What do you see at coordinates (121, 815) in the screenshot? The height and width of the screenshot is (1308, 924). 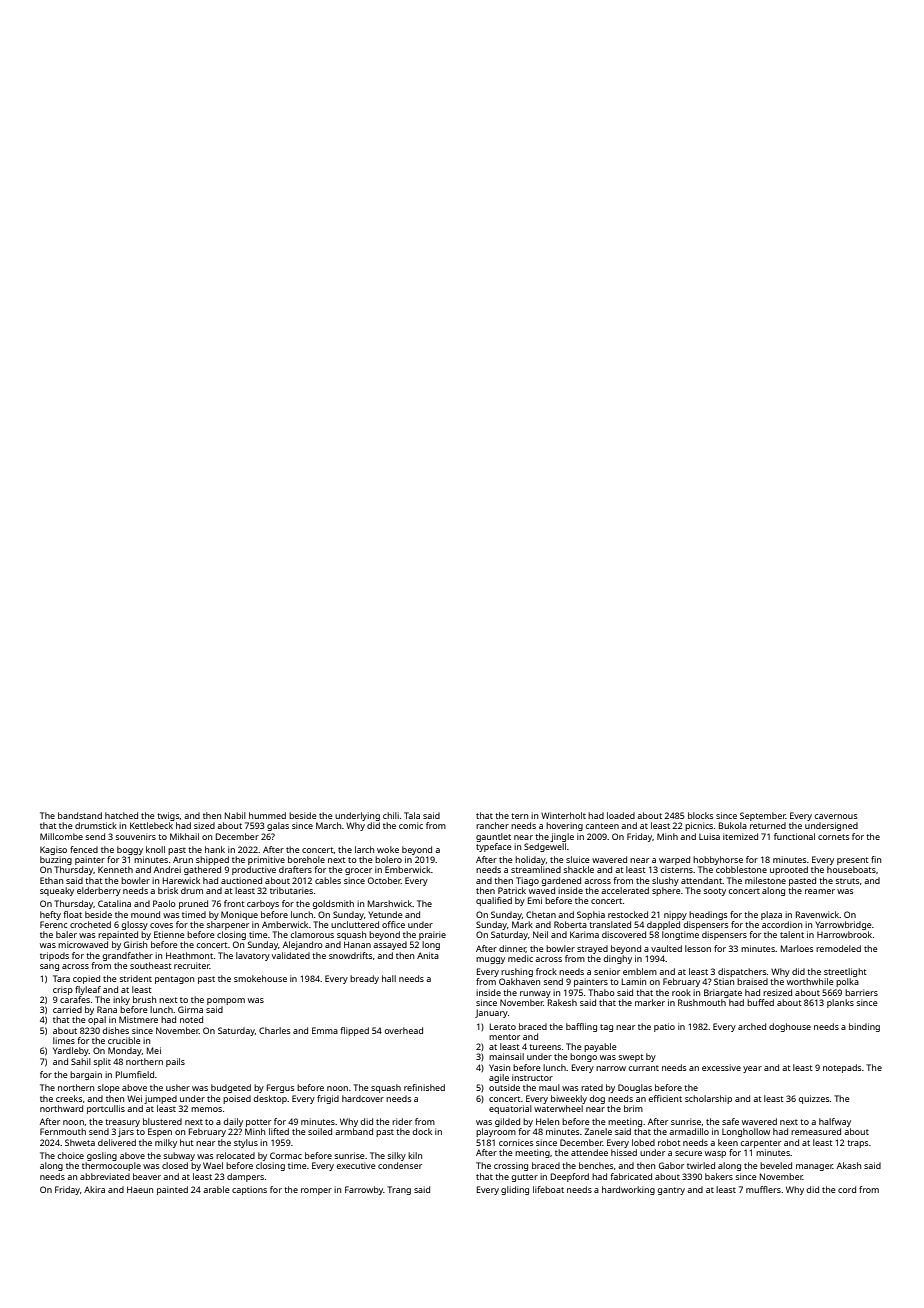 I see `hatched` at bounding box center [121, 815].
